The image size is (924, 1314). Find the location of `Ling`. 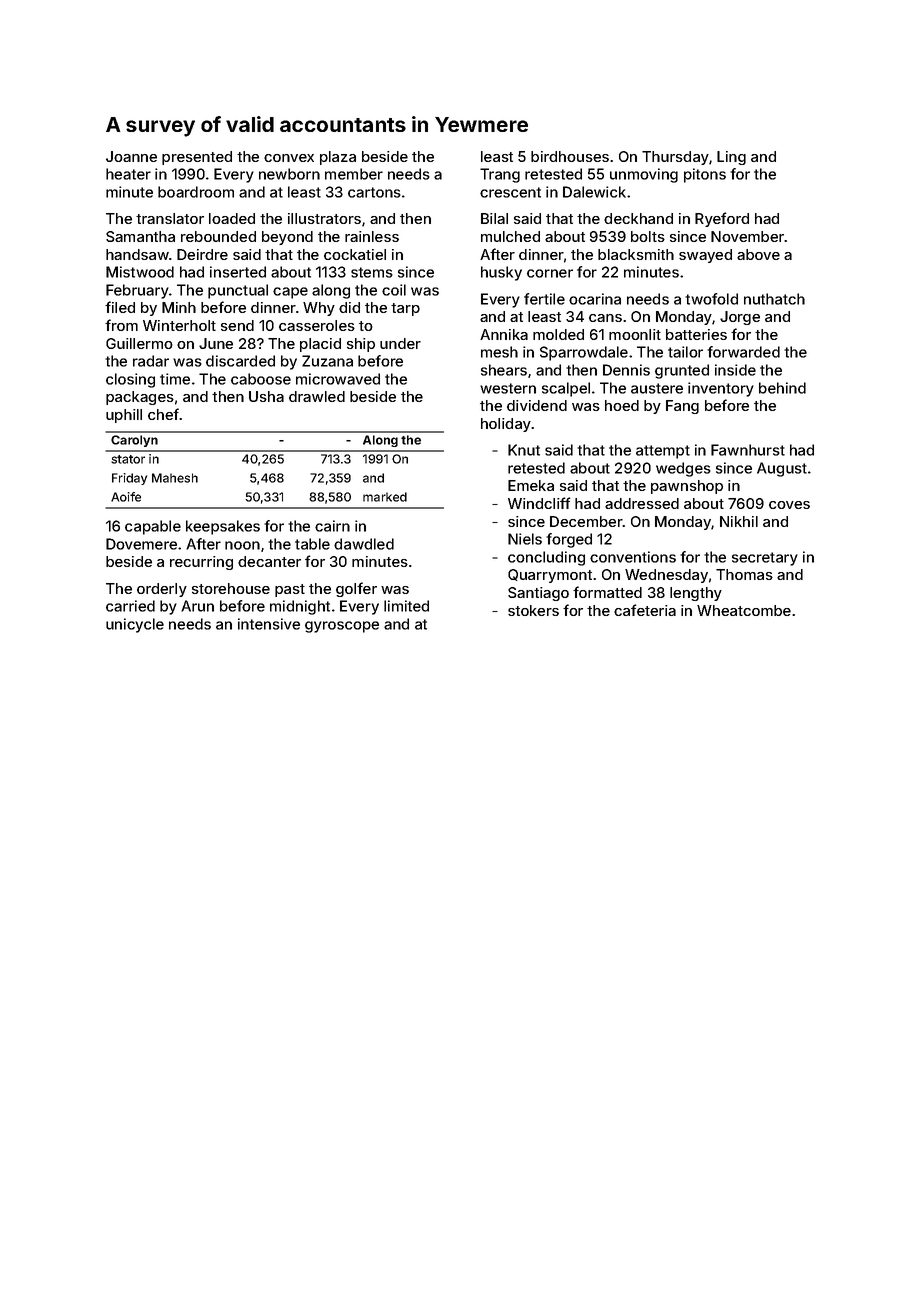

Ling is located at coordinates (731, 158).
